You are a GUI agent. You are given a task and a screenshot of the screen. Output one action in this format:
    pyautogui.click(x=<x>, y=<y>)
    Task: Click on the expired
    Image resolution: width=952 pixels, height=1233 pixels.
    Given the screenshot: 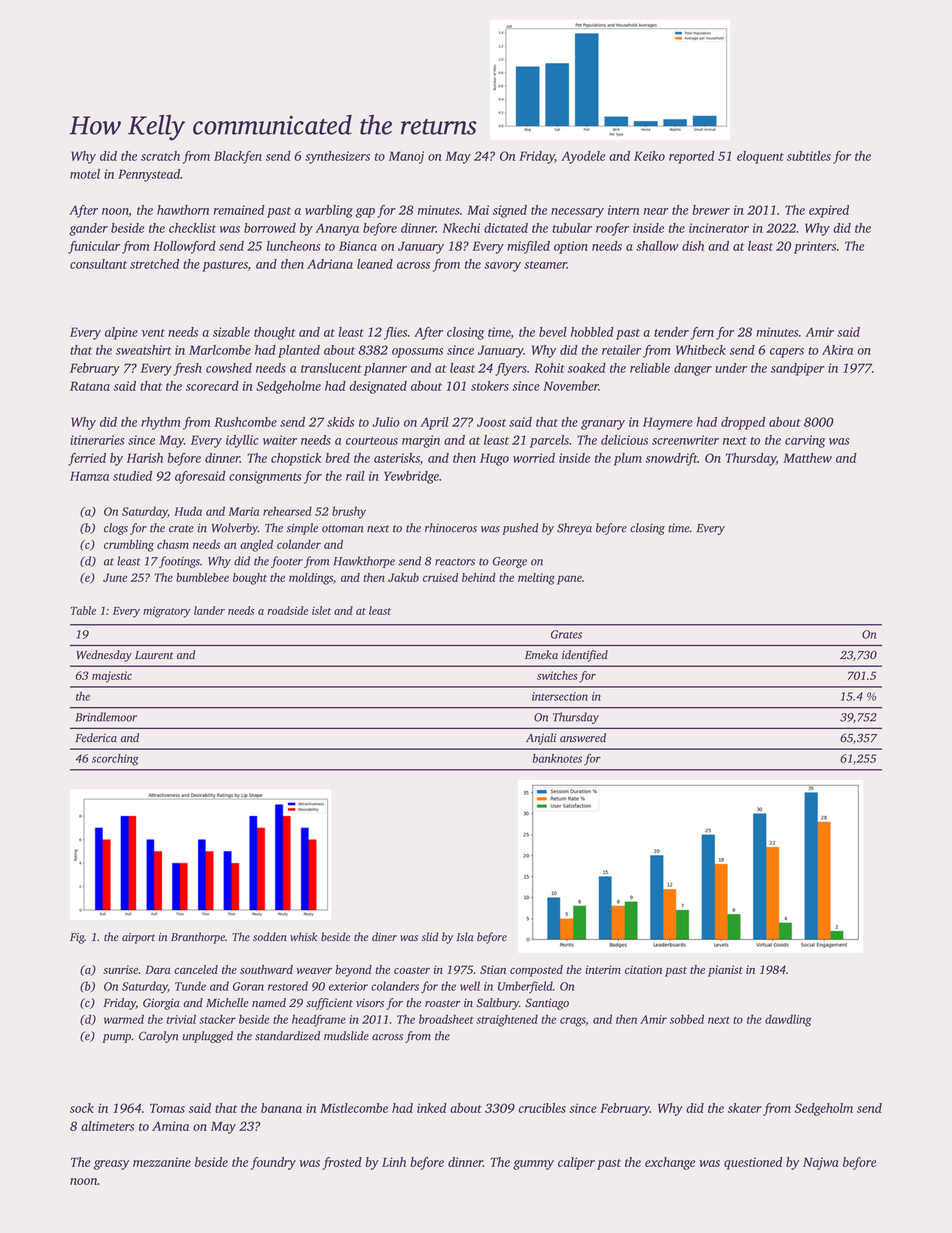 What is the action you would take?
    pyautogui.click(x=829, y=211)
